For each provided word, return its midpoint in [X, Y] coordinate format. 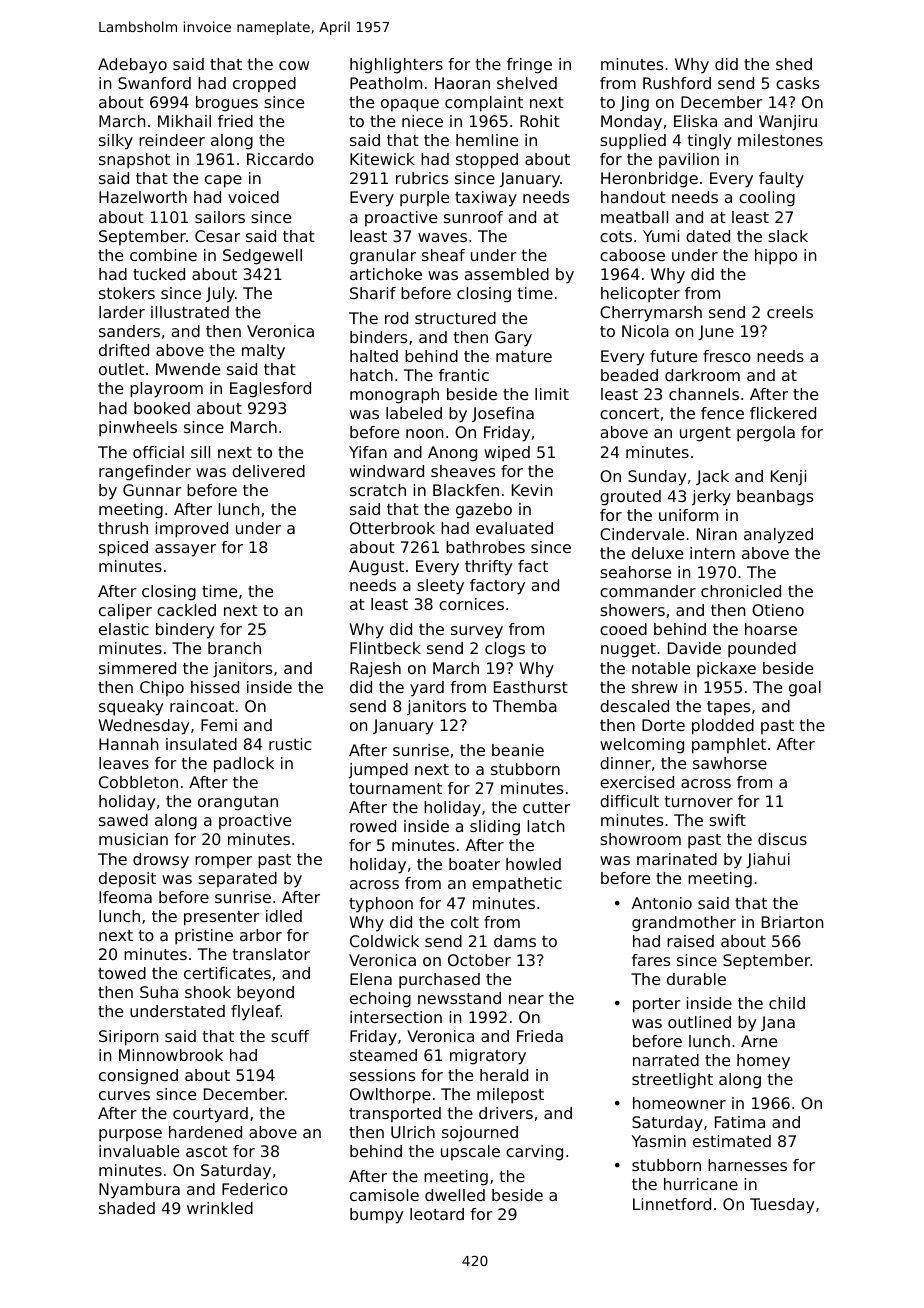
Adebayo [132, 66]
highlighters [396, 66]
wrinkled [220, 1208]
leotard [437, 1214]
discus [782, 839]
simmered [137, 668]
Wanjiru [788, 123]
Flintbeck [385, 648]
